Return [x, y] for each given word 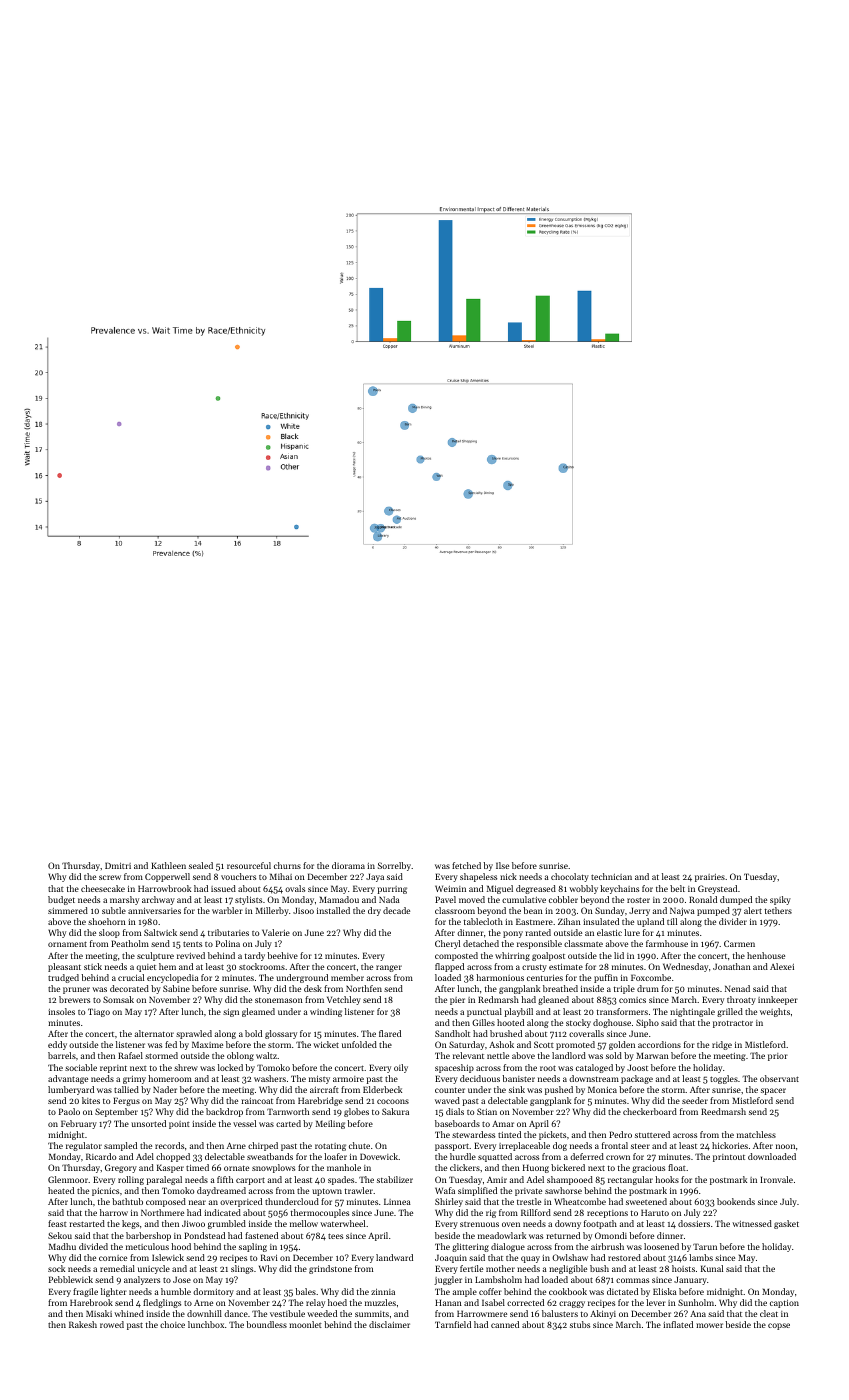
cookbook [568, 1291]
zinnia [383, 1292]
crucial [131, 977]
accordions [659, 1044]
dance [236, 1313]
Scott [544, 1044]
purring [392, 890]
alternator [154, 1033]
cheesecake [103, 888]
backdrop [224, 1112]
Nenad [737, 988]
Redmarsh [498, 999]
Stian [487, 1111]
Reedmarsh [723, 1111]
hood [181, 1246]
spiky [780, 900]
